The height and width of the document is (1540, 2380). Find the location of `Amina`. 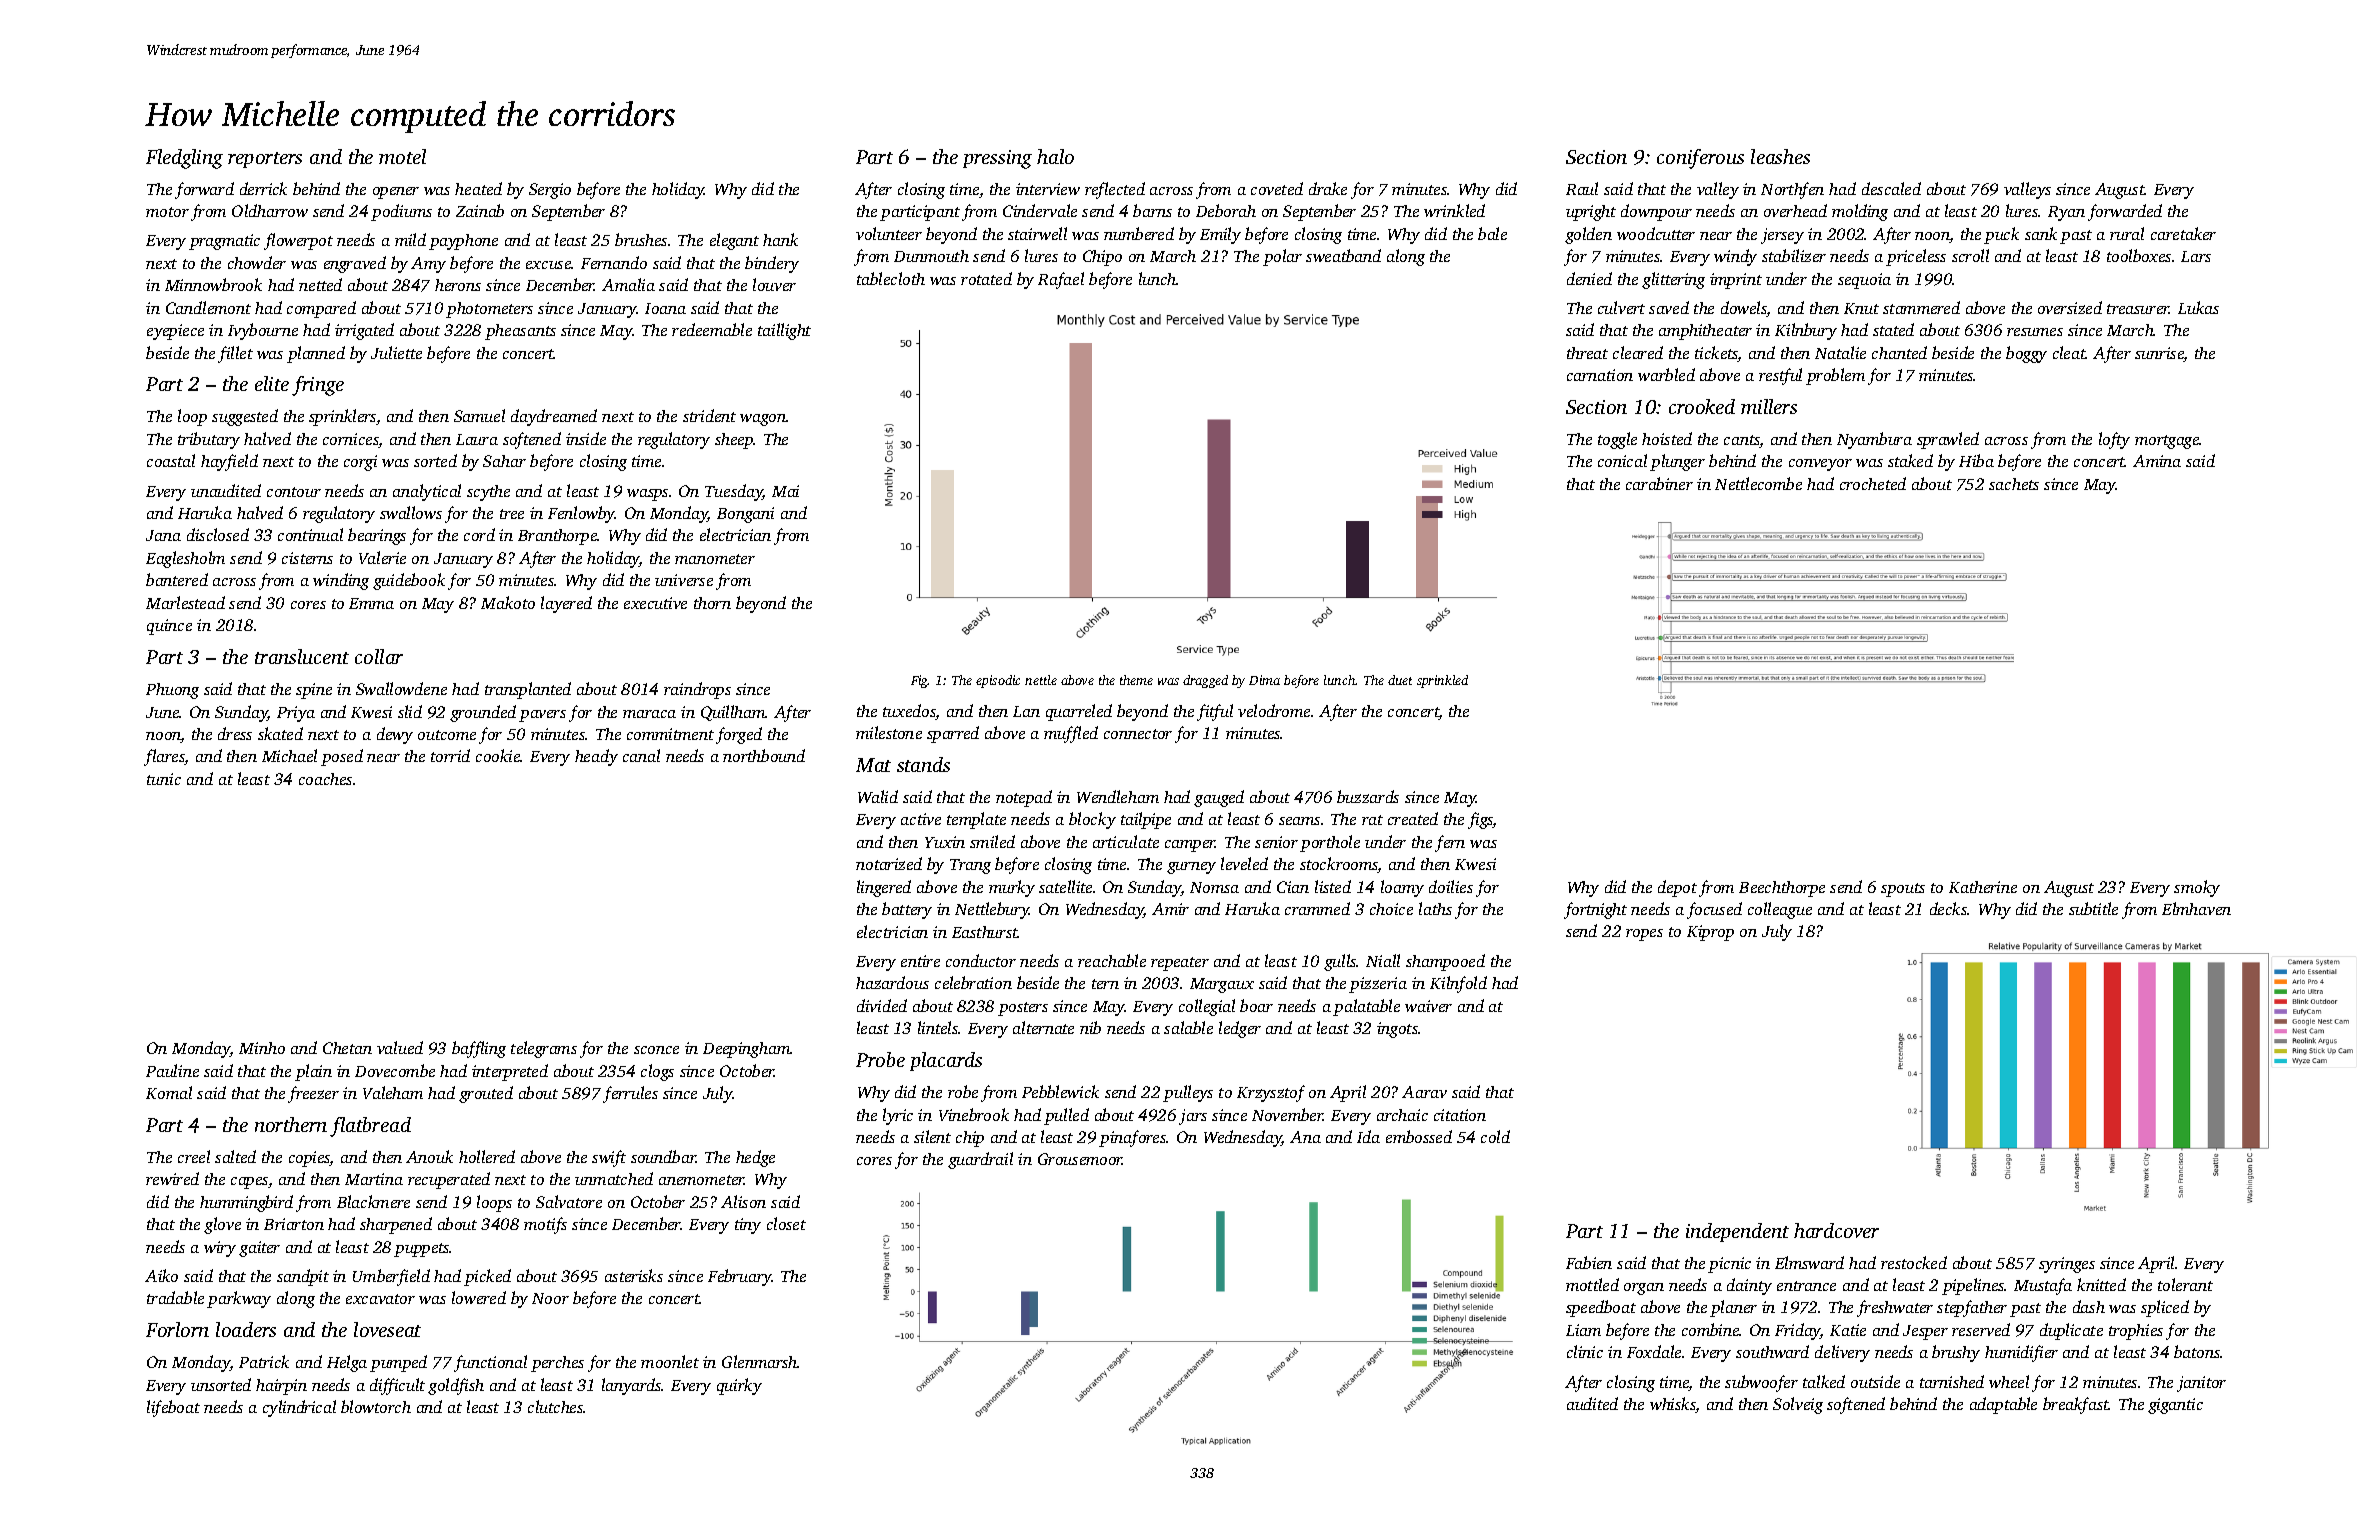

Amina is located at coordinates (2157, 461).
